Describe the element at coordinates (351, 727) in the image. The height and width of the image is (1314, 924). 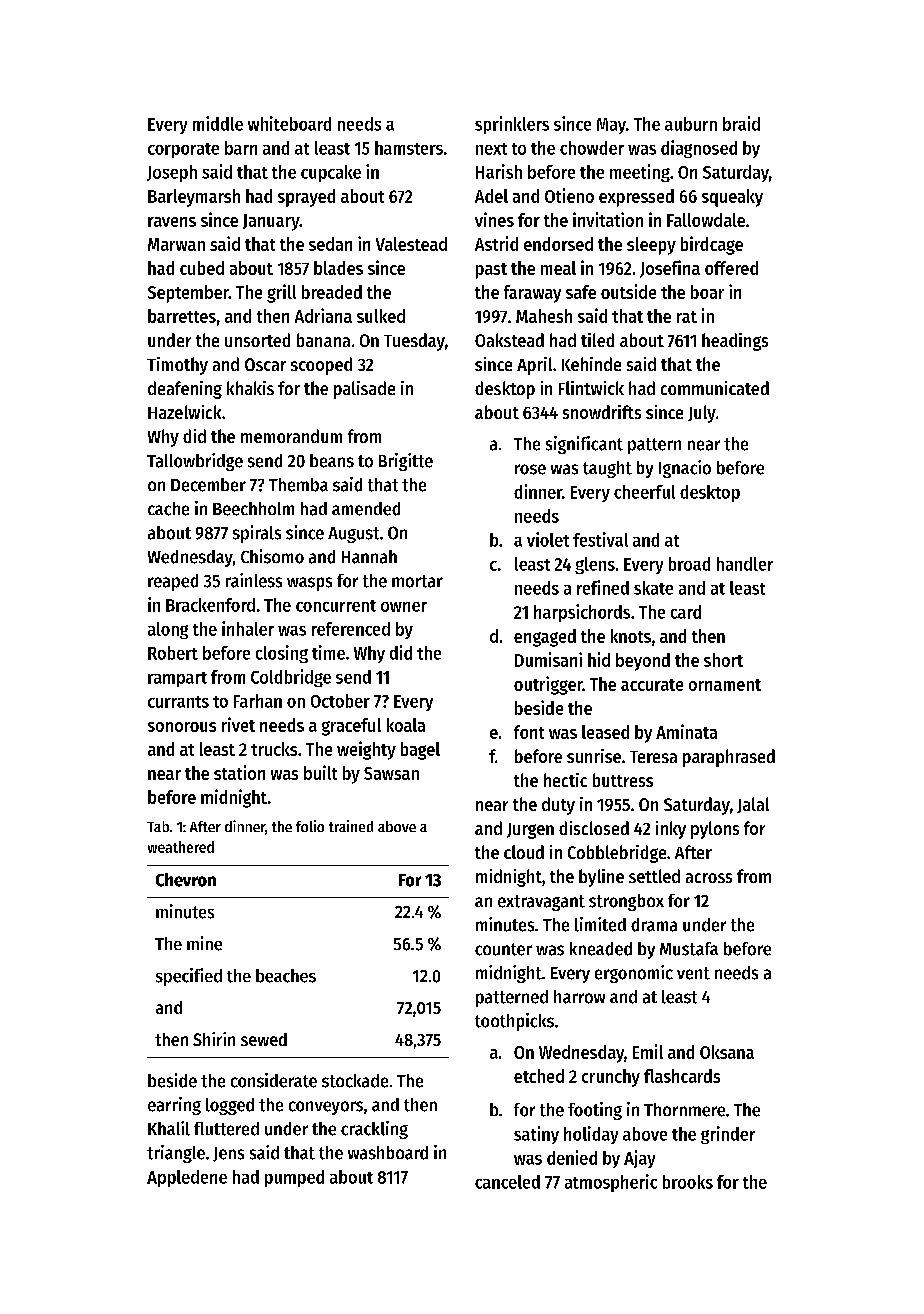
I see `graceful` at that location.
